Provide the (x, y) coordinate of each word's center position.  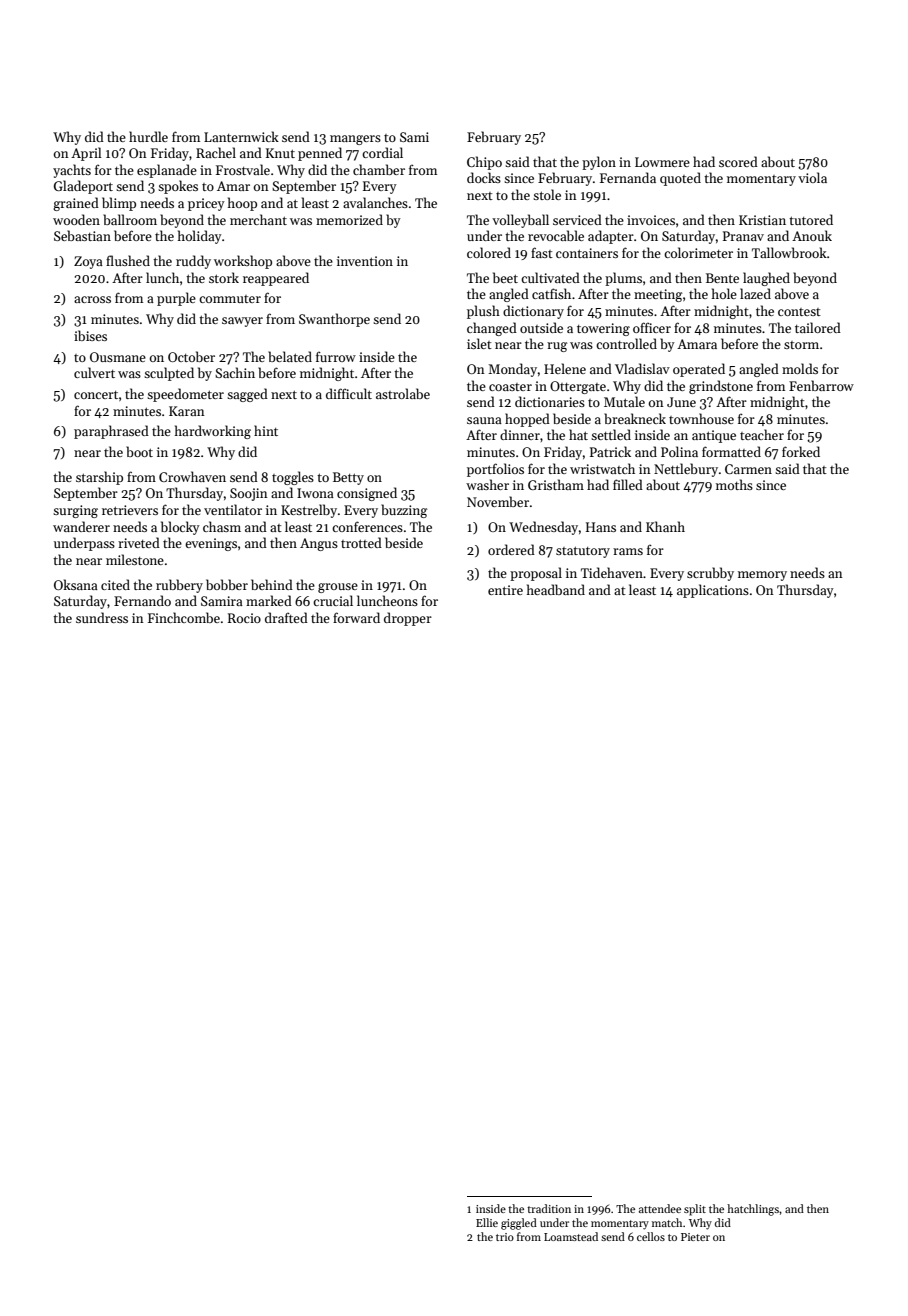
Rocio (244, 618)
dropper (408, 619)
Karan (187, 411)
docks (484, 177)
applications (713, 591)
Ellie (487, 1222)
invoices (651, 220)
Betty (348, 478)
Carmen (748, 469)
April (86, 154)
